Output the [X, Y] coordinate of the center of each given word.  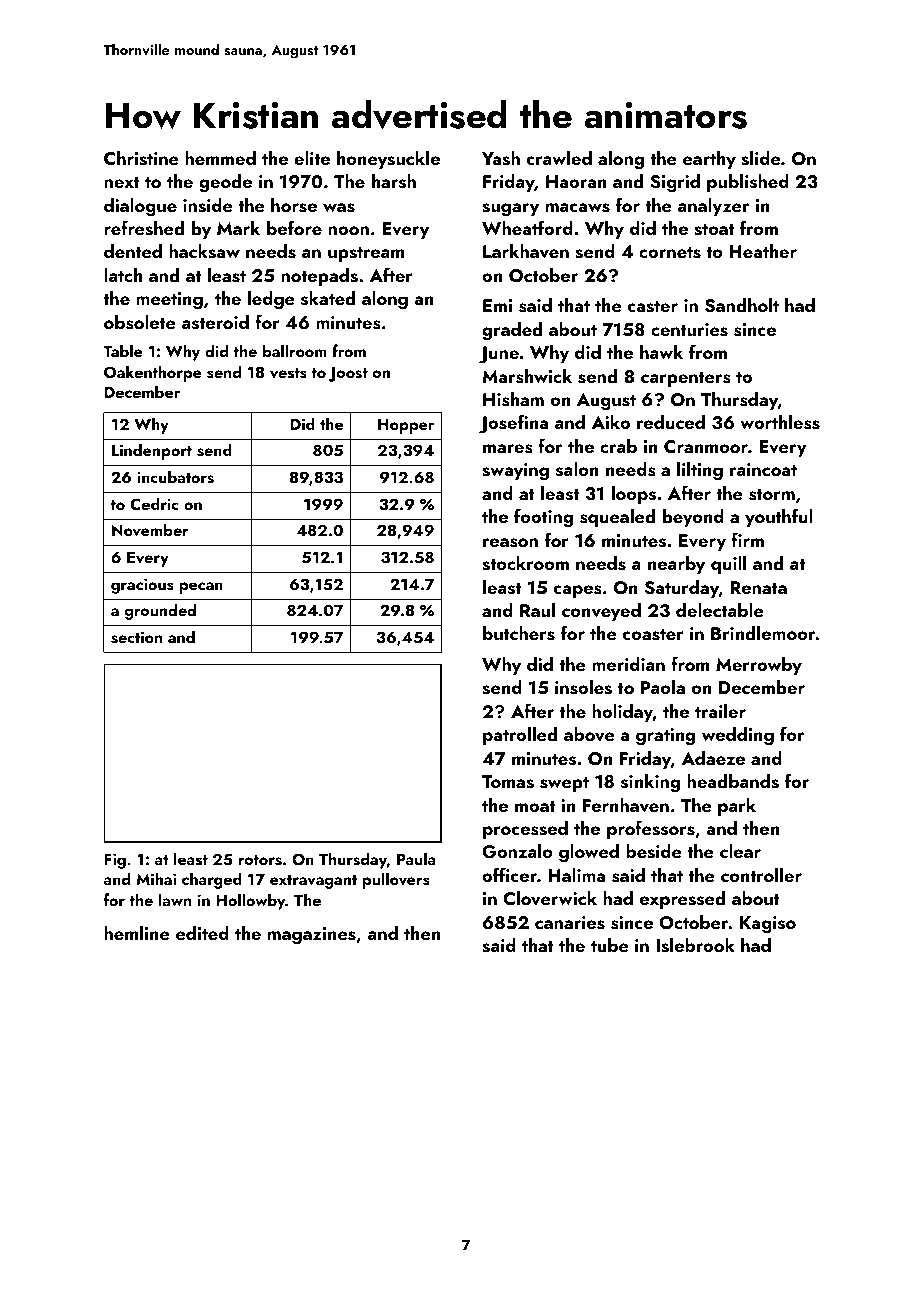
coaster [653, 634]
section [136, 637]
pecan [201, 588]
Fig [115, 861]
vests [288, 373]
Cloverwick [550, 898]
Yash [501, 158]
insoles [583, 687]
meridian [628, 664]
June [499, 355]
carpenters [686, 379]
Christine [141, 158]
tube [610, 945]
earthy [709, 160]
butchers [519, 633]
